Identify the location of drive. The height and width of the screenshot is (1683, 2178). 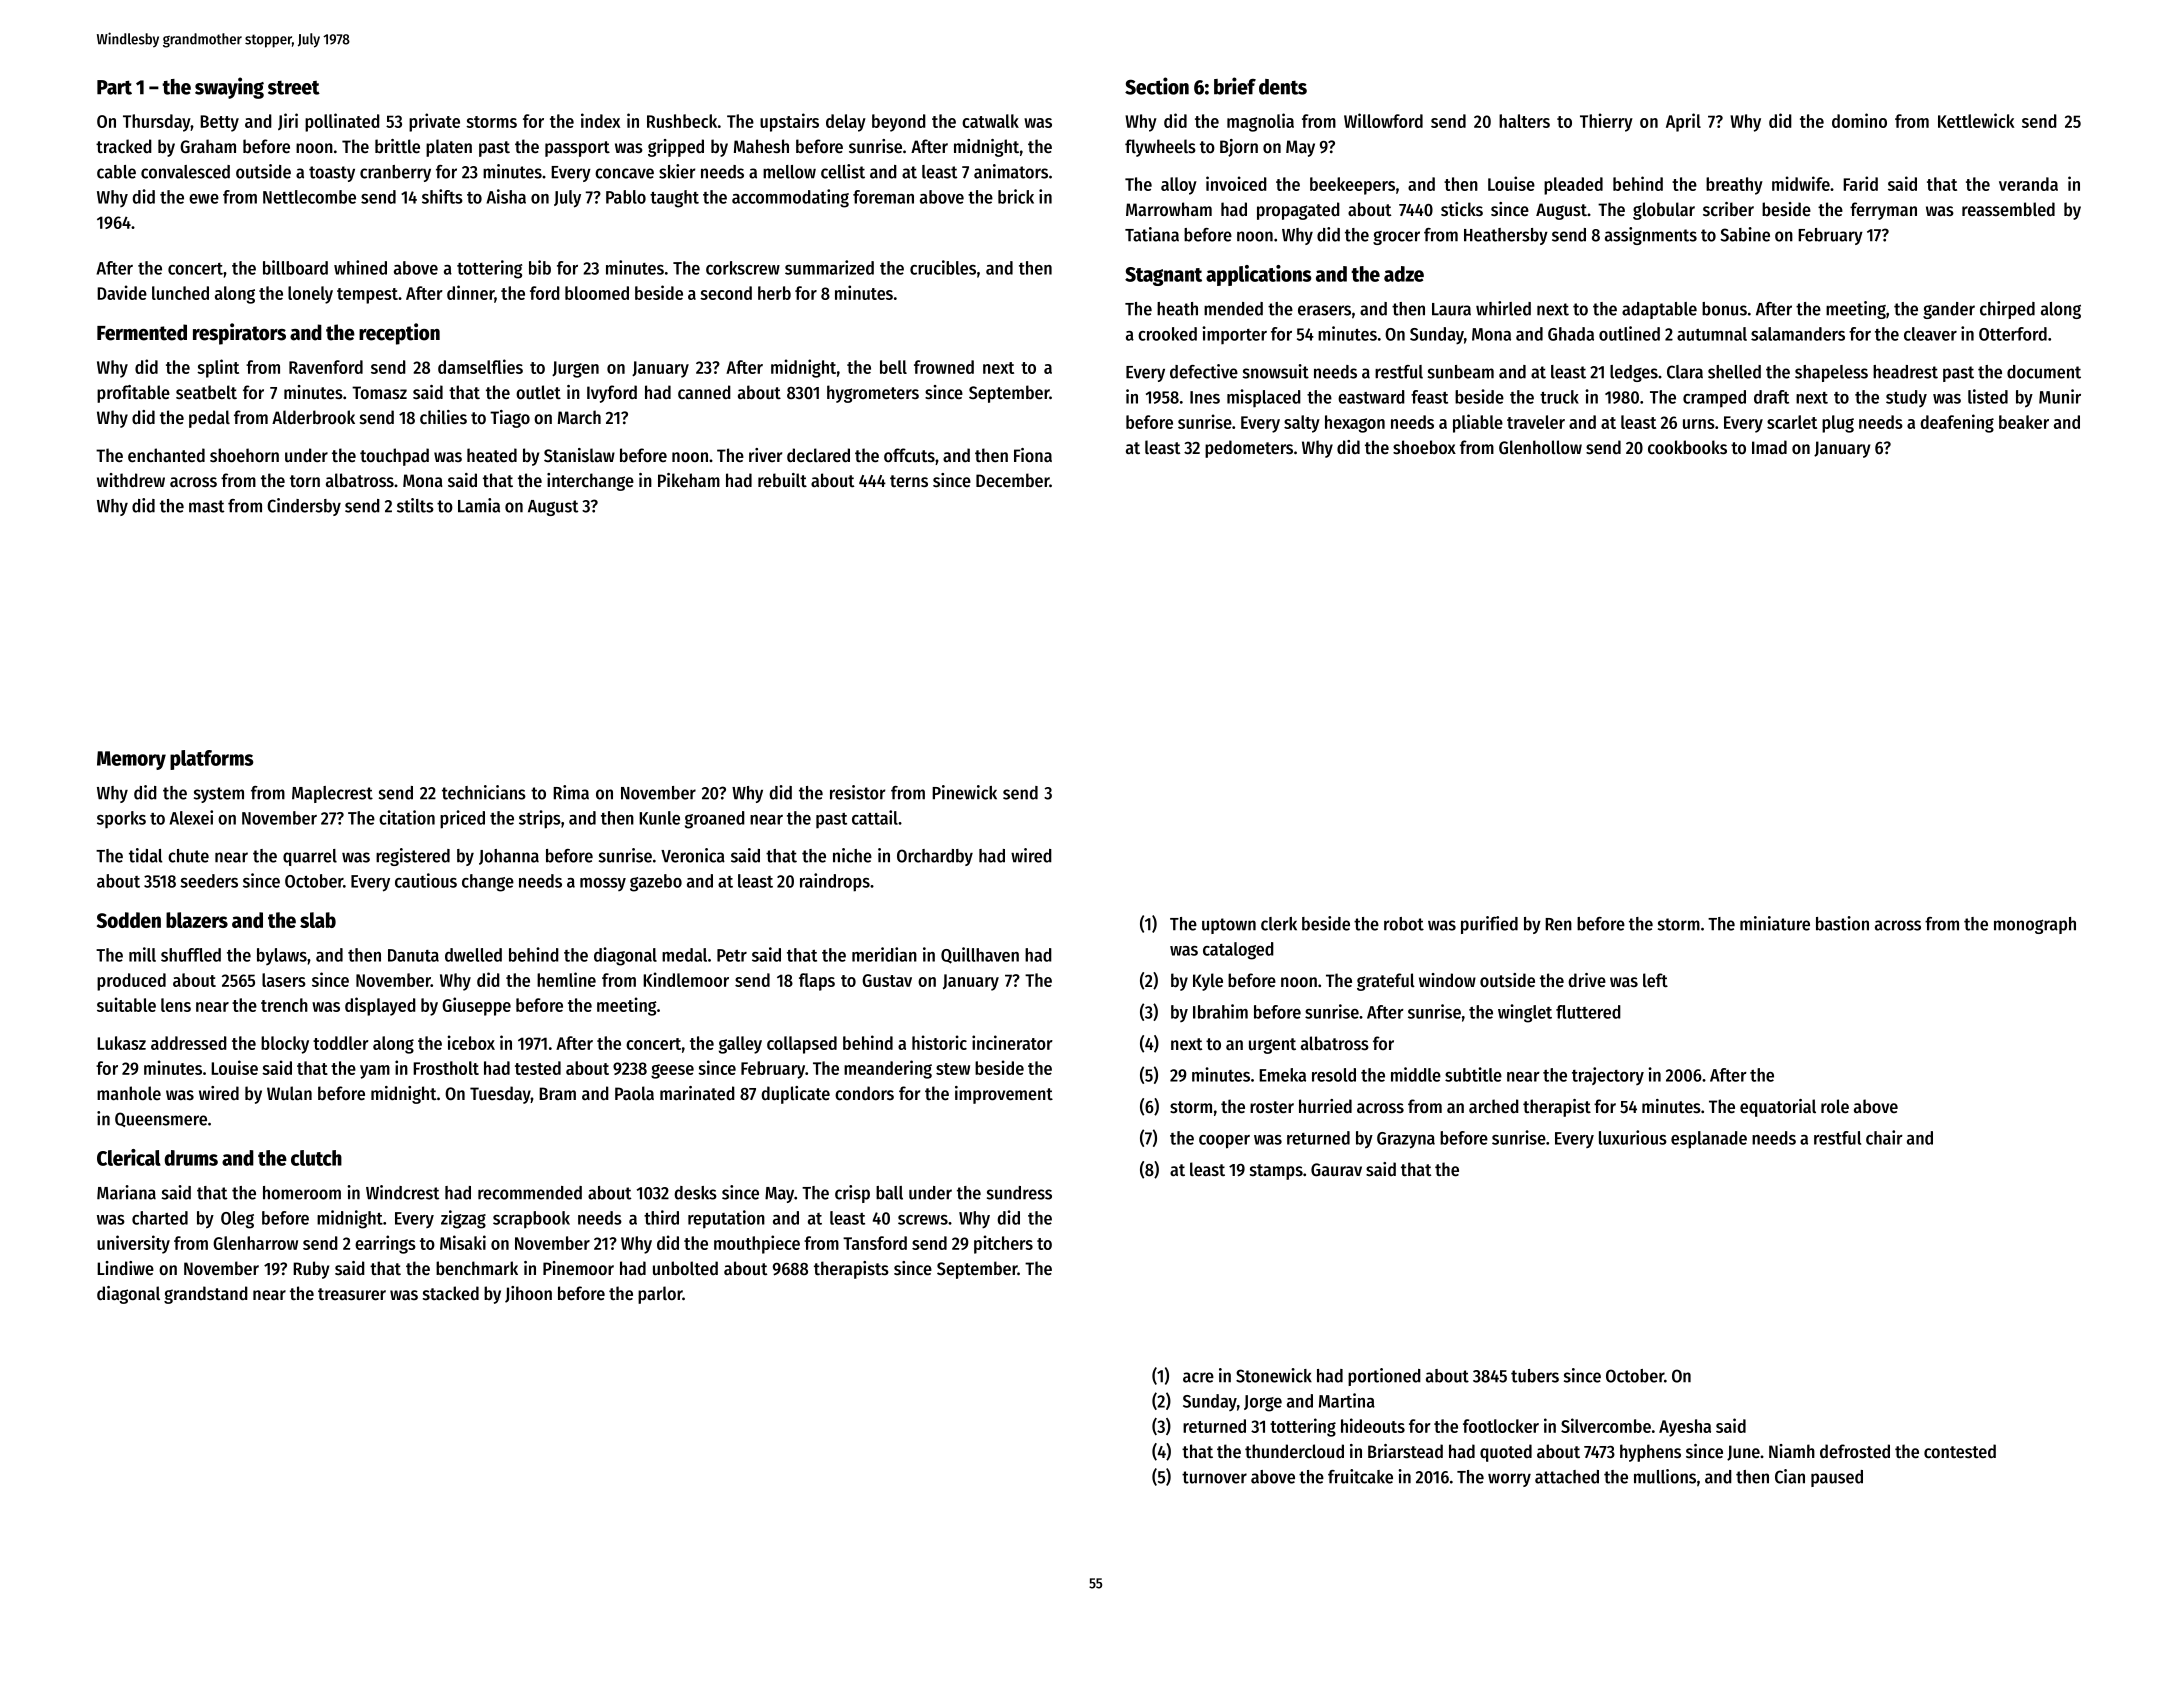
(1587, 980).
